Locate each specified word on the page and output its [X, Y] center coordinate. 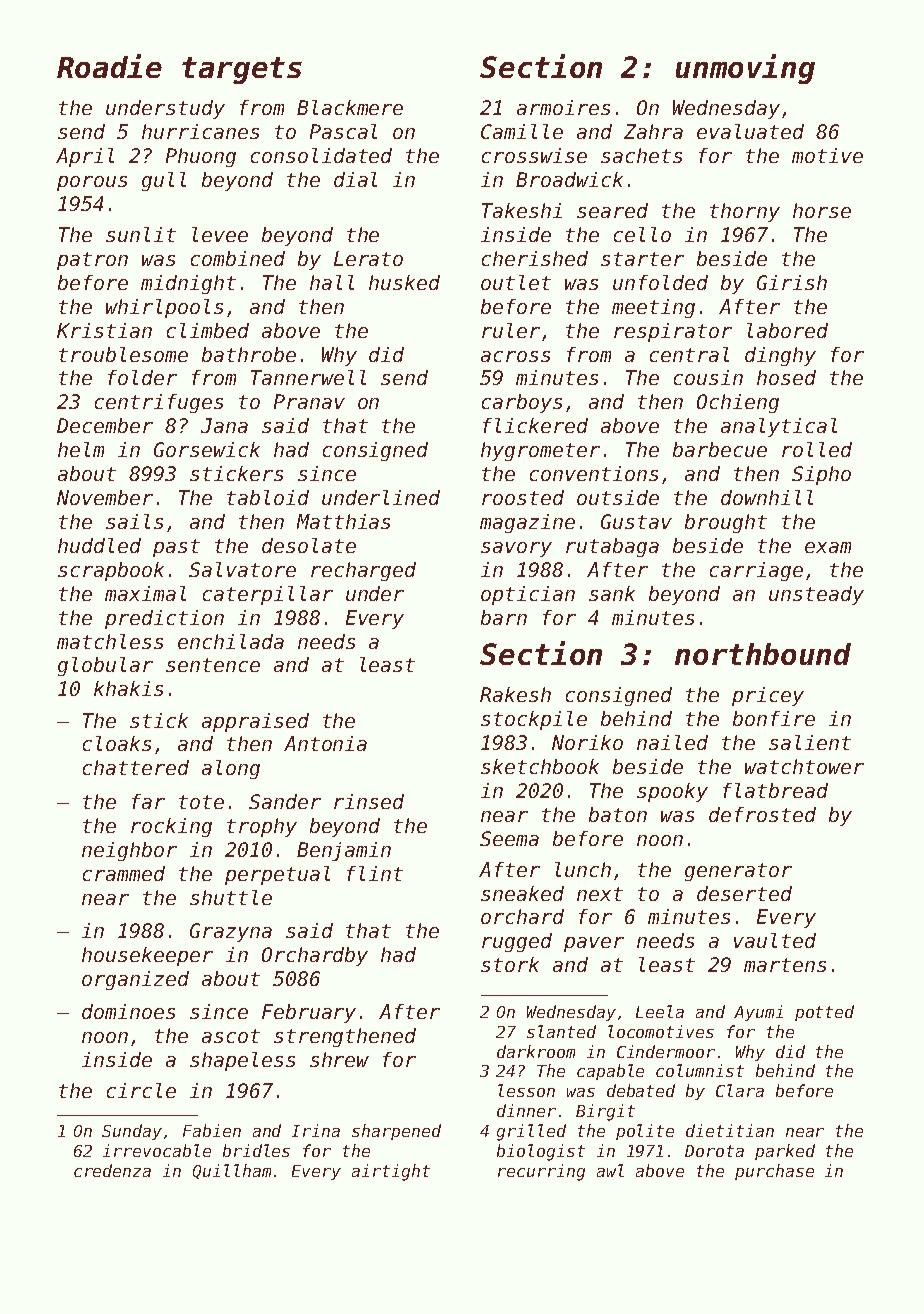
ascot [231, 1036]
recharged [363, 571]
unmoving [745, 69]
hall [332, 282]
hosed [786, 377]
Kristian [104, 330]
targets [242, 70]
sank [612, 593]
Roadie [109, 66]
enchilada [231, 641]
